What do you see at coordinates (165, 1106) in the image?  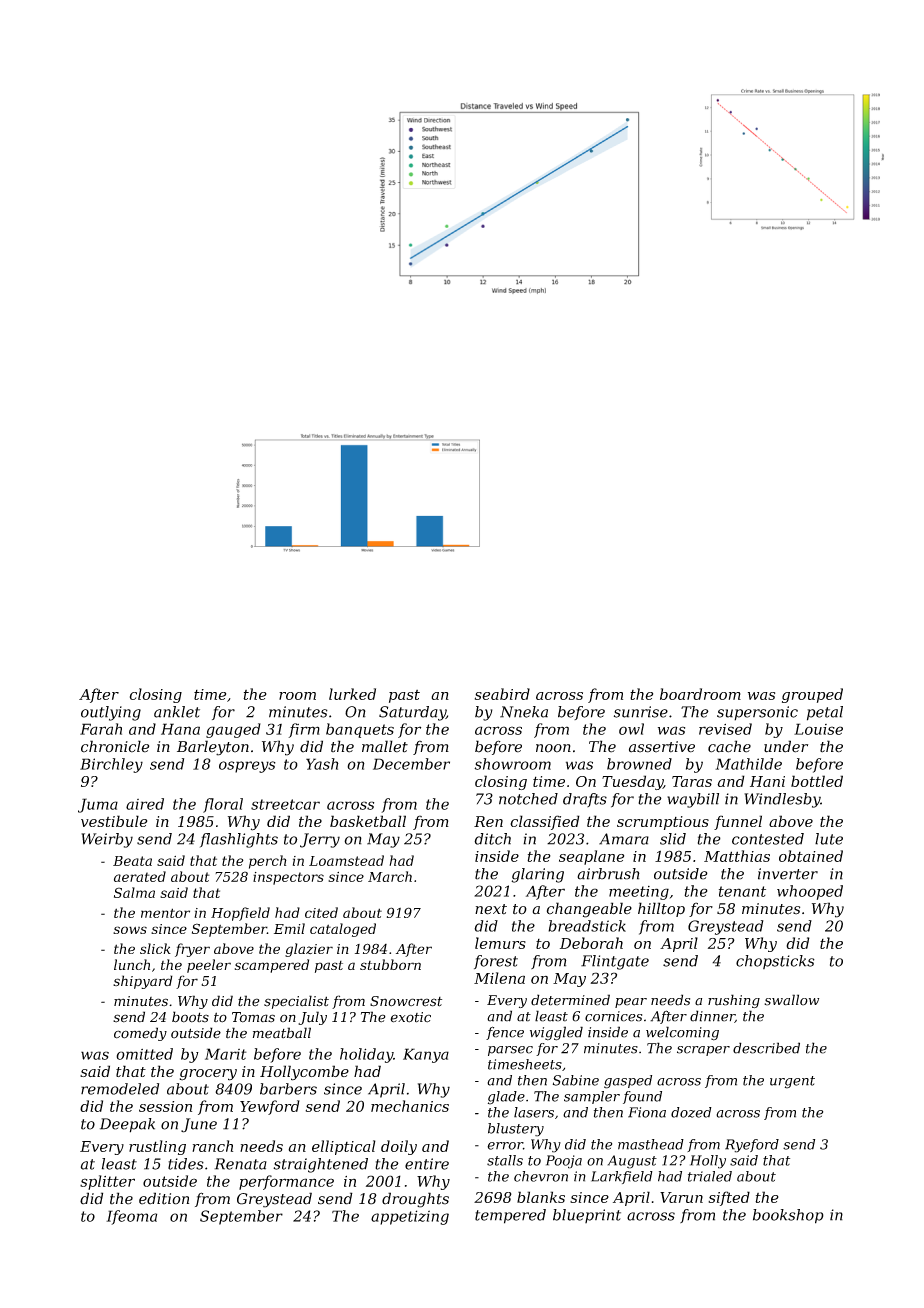 I see `session` at bounding box center [165, 1106].
